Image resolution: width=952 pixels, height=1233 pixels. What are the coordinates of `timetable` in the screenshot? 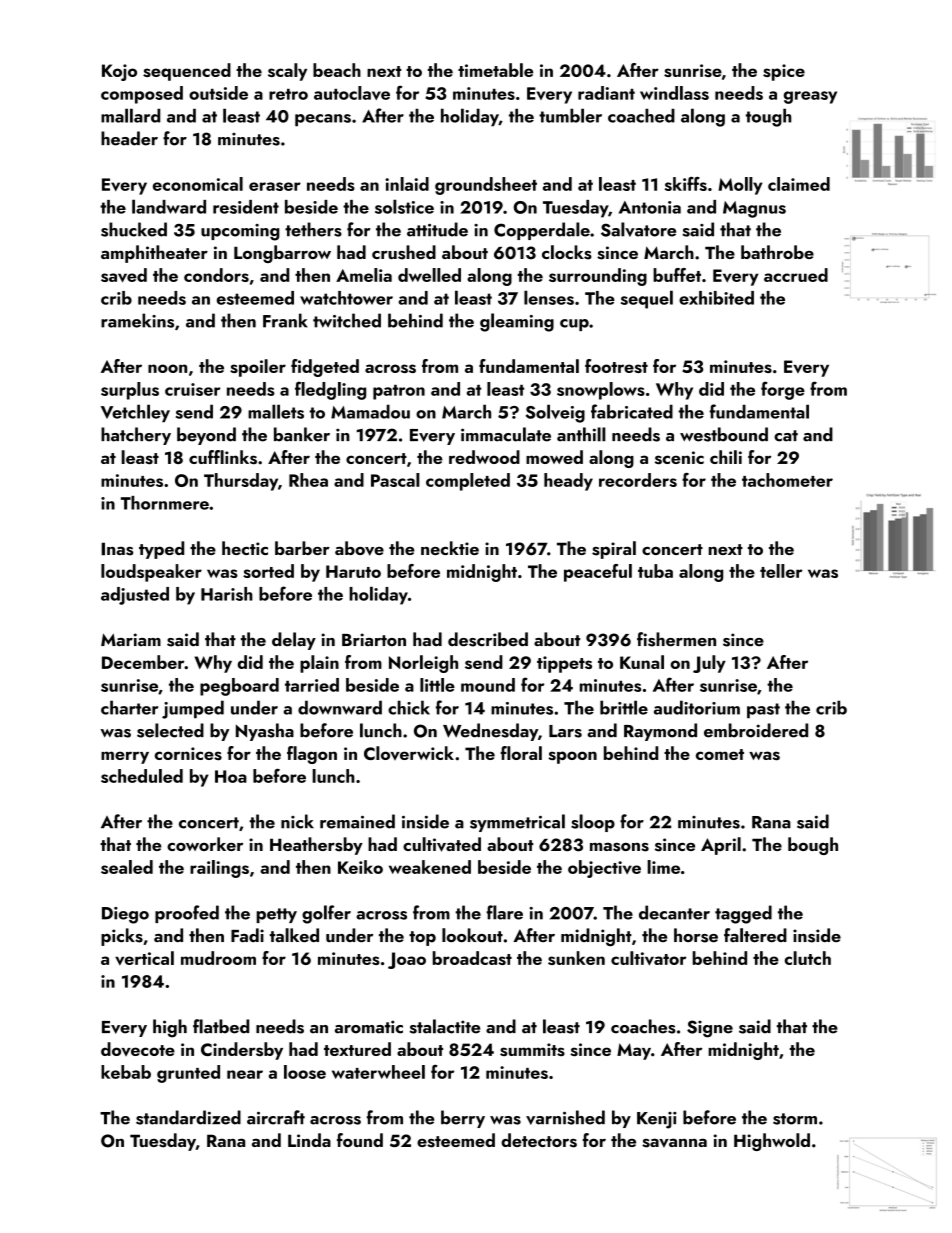 It's located at (495, 70).
